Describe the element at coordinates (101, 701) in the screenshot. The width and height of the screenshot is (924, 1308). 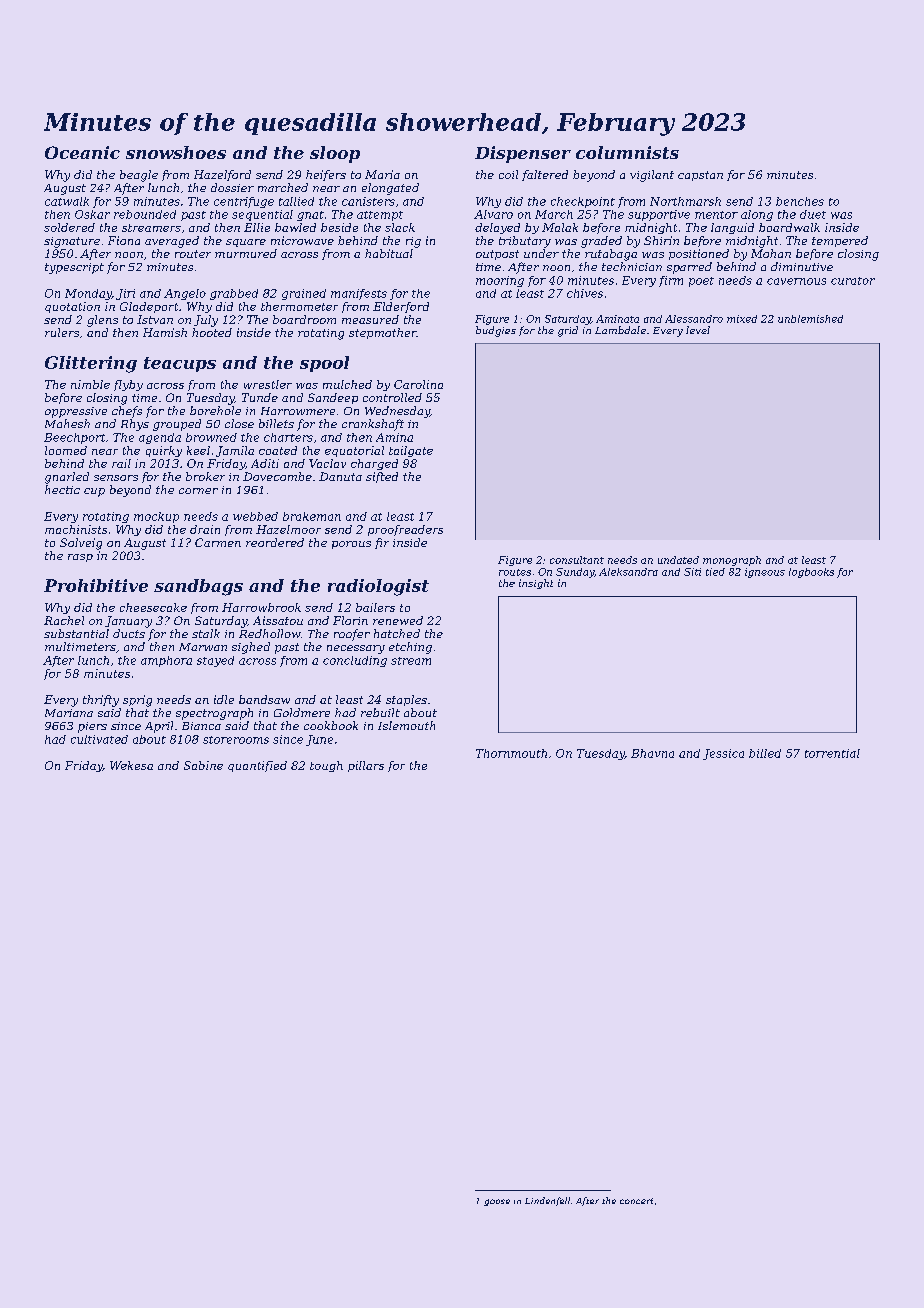
I see `thrifty` at that location.
